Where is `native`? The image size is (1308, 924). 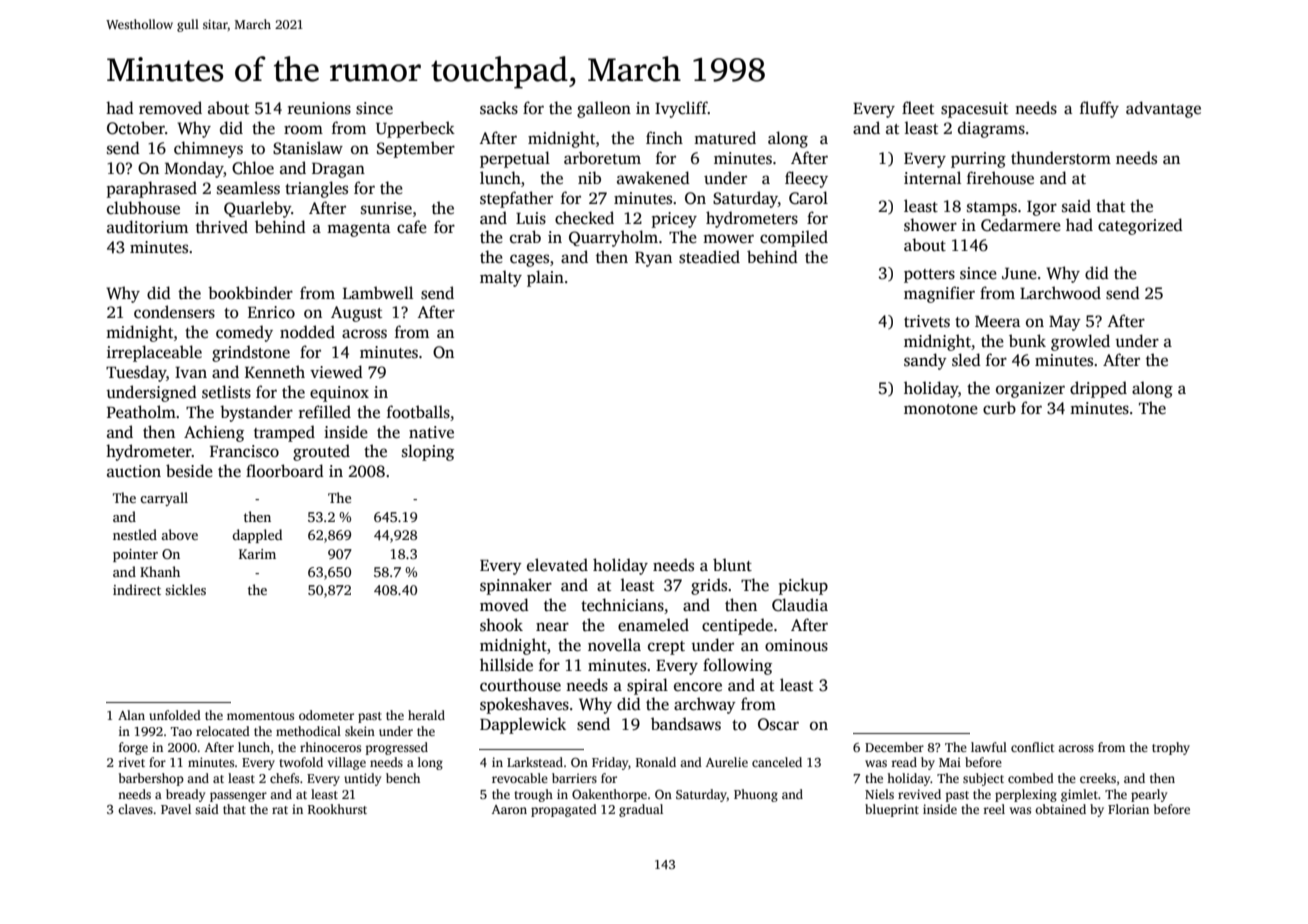
native is located at coordinates (431, 432).
